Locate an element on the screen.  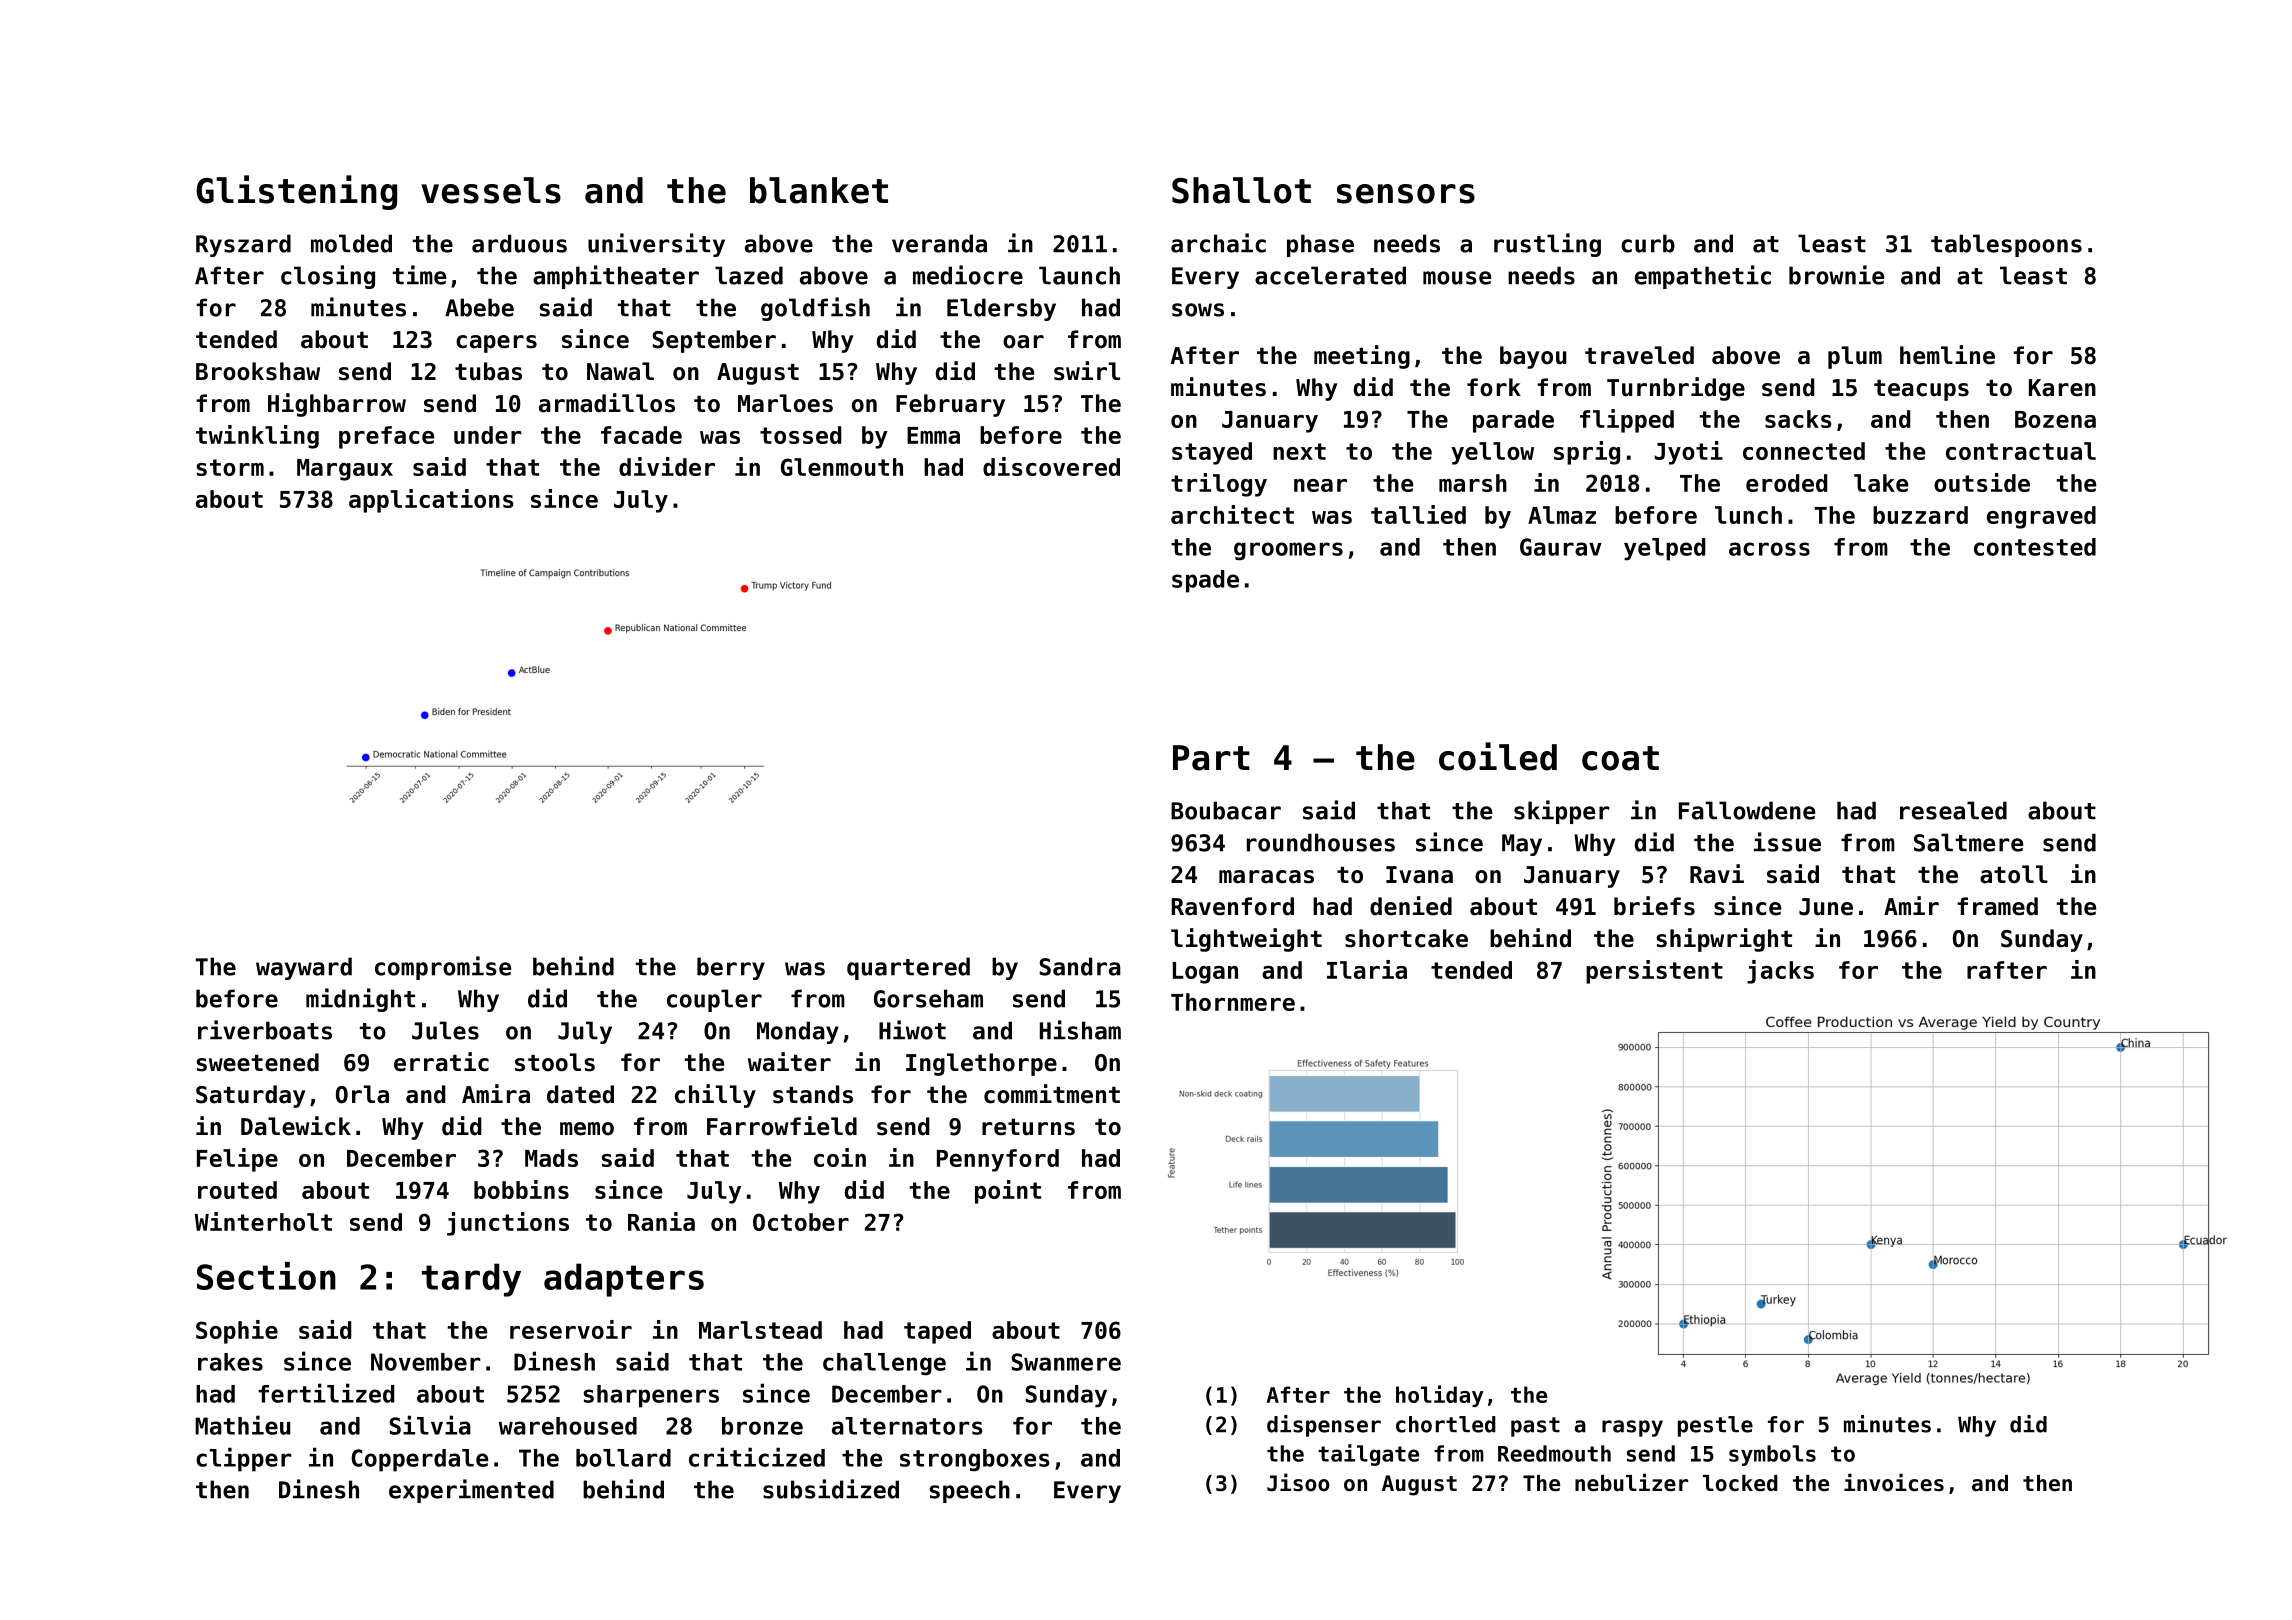
tallied is located at coordinates (1418, 514).
